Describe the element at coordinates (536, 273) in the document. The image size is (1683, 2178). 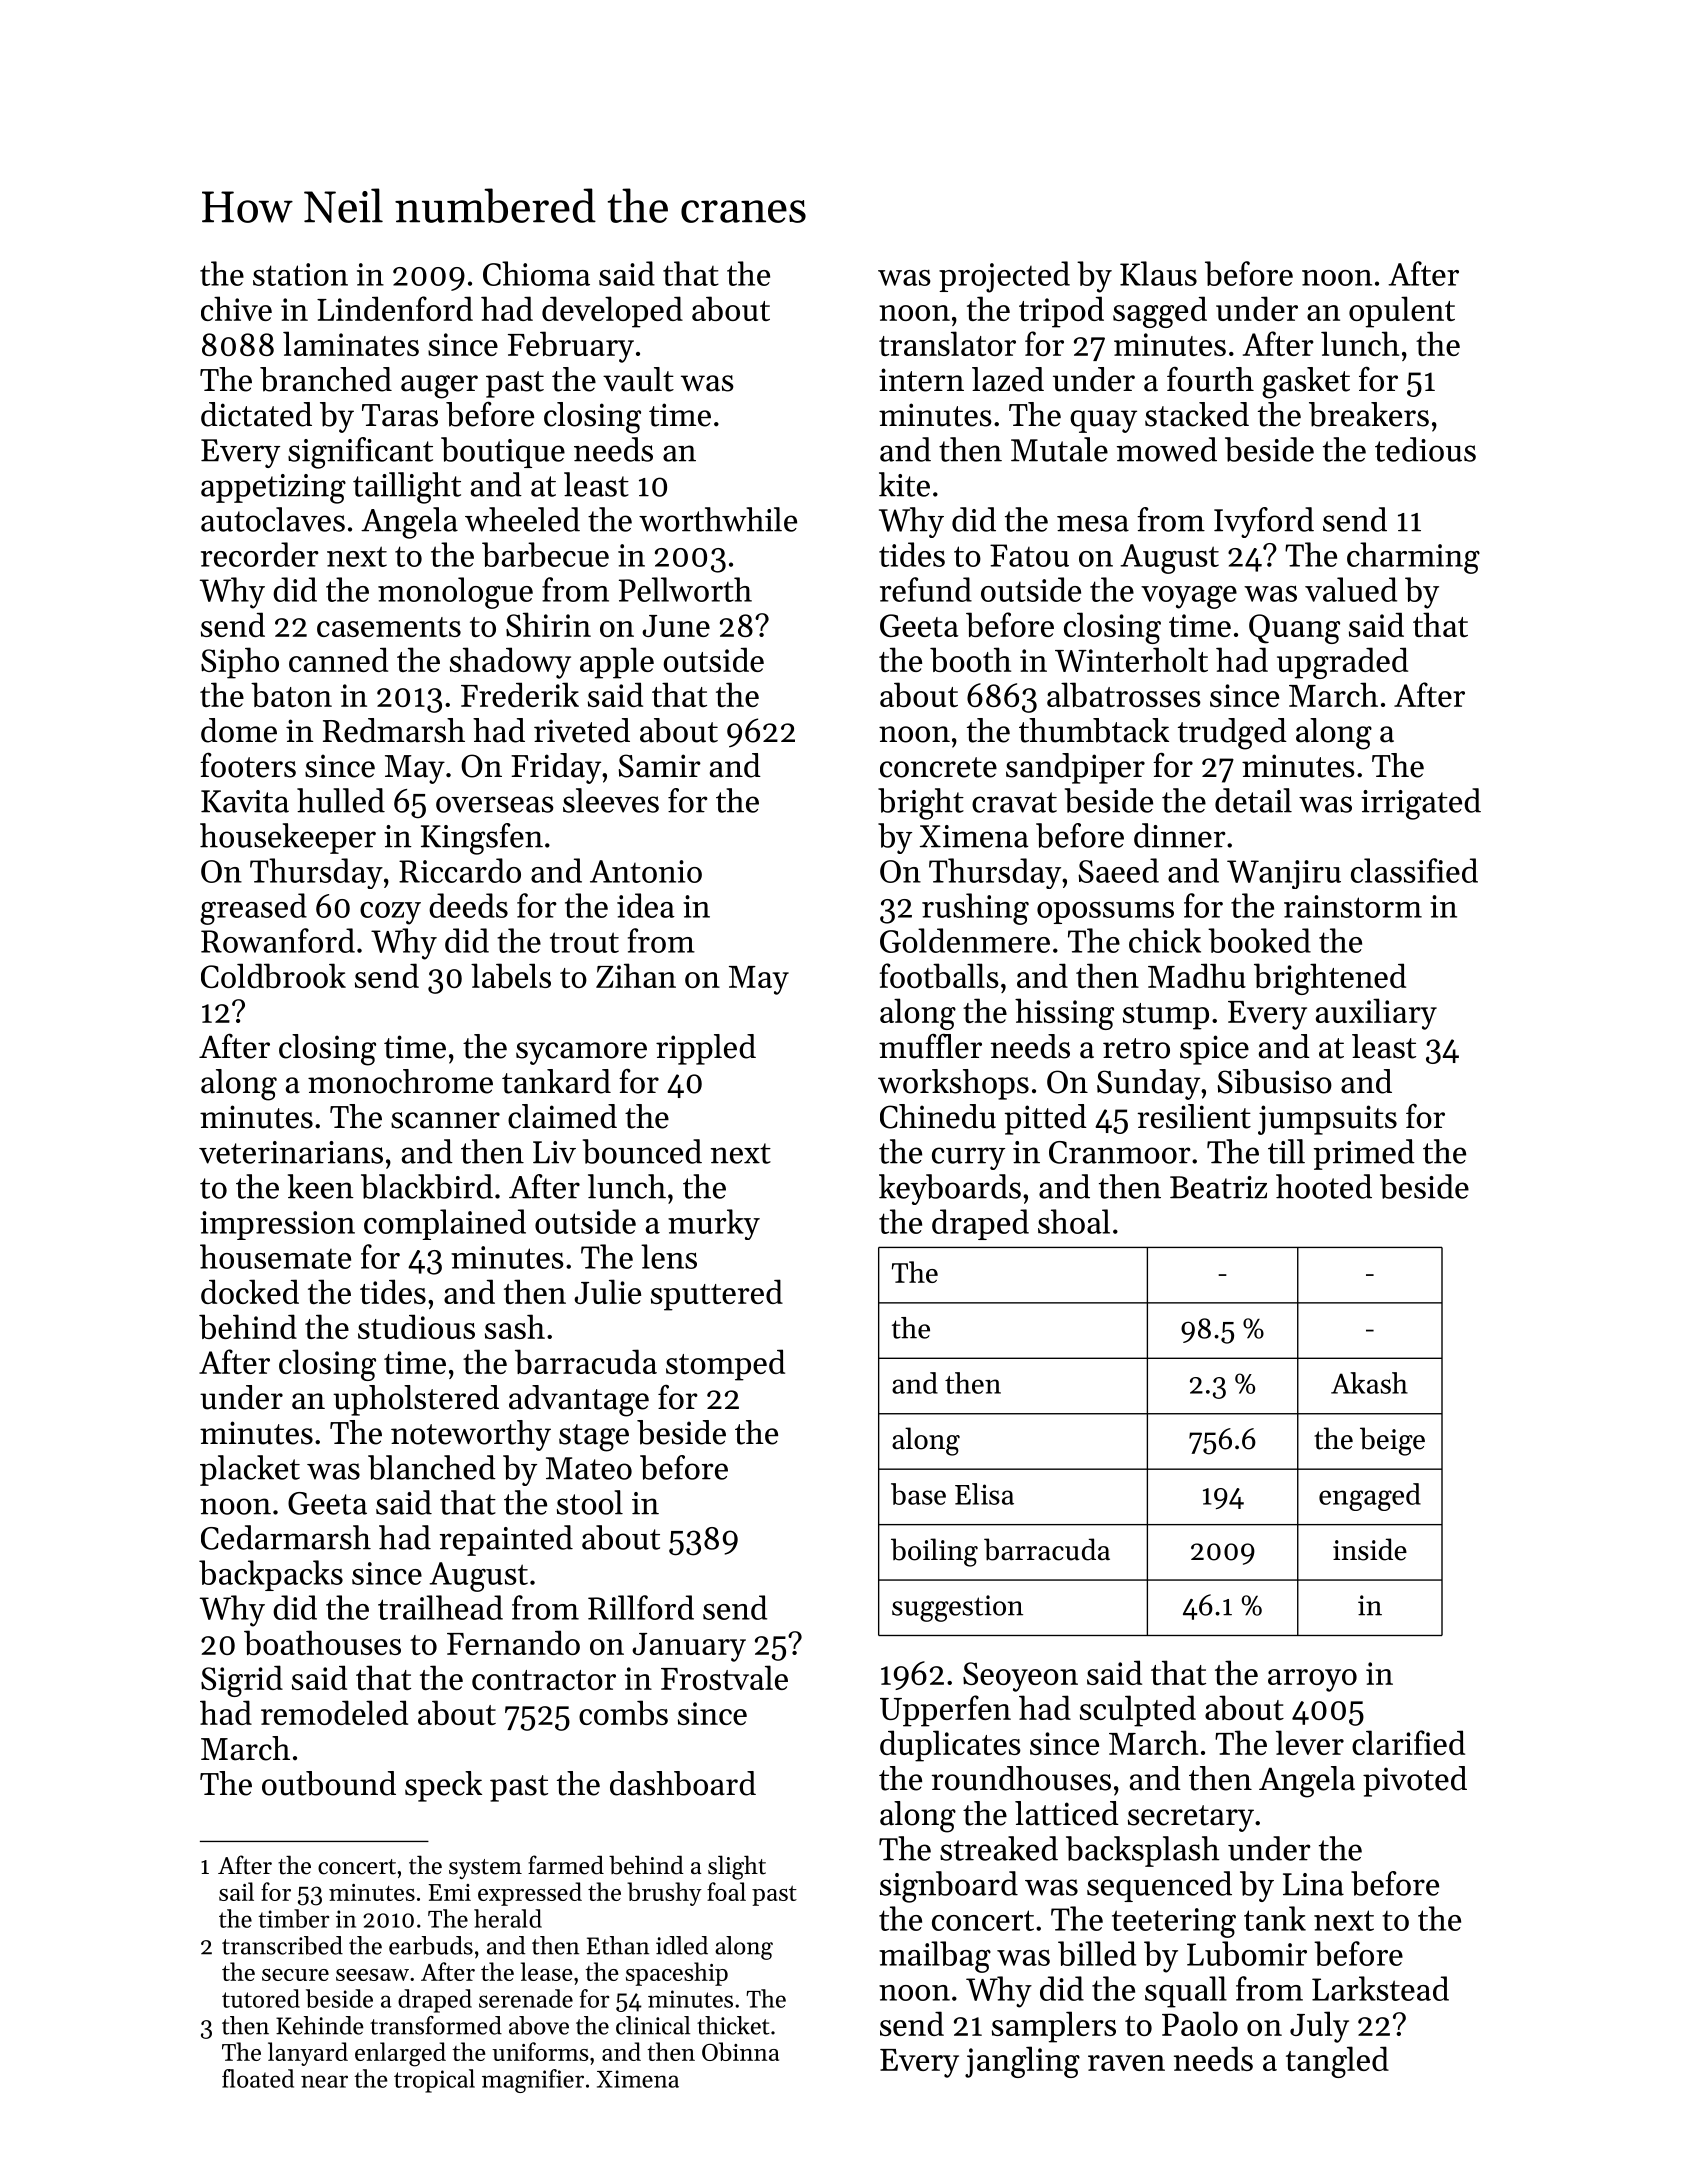
I see `Chioma` at that location.
